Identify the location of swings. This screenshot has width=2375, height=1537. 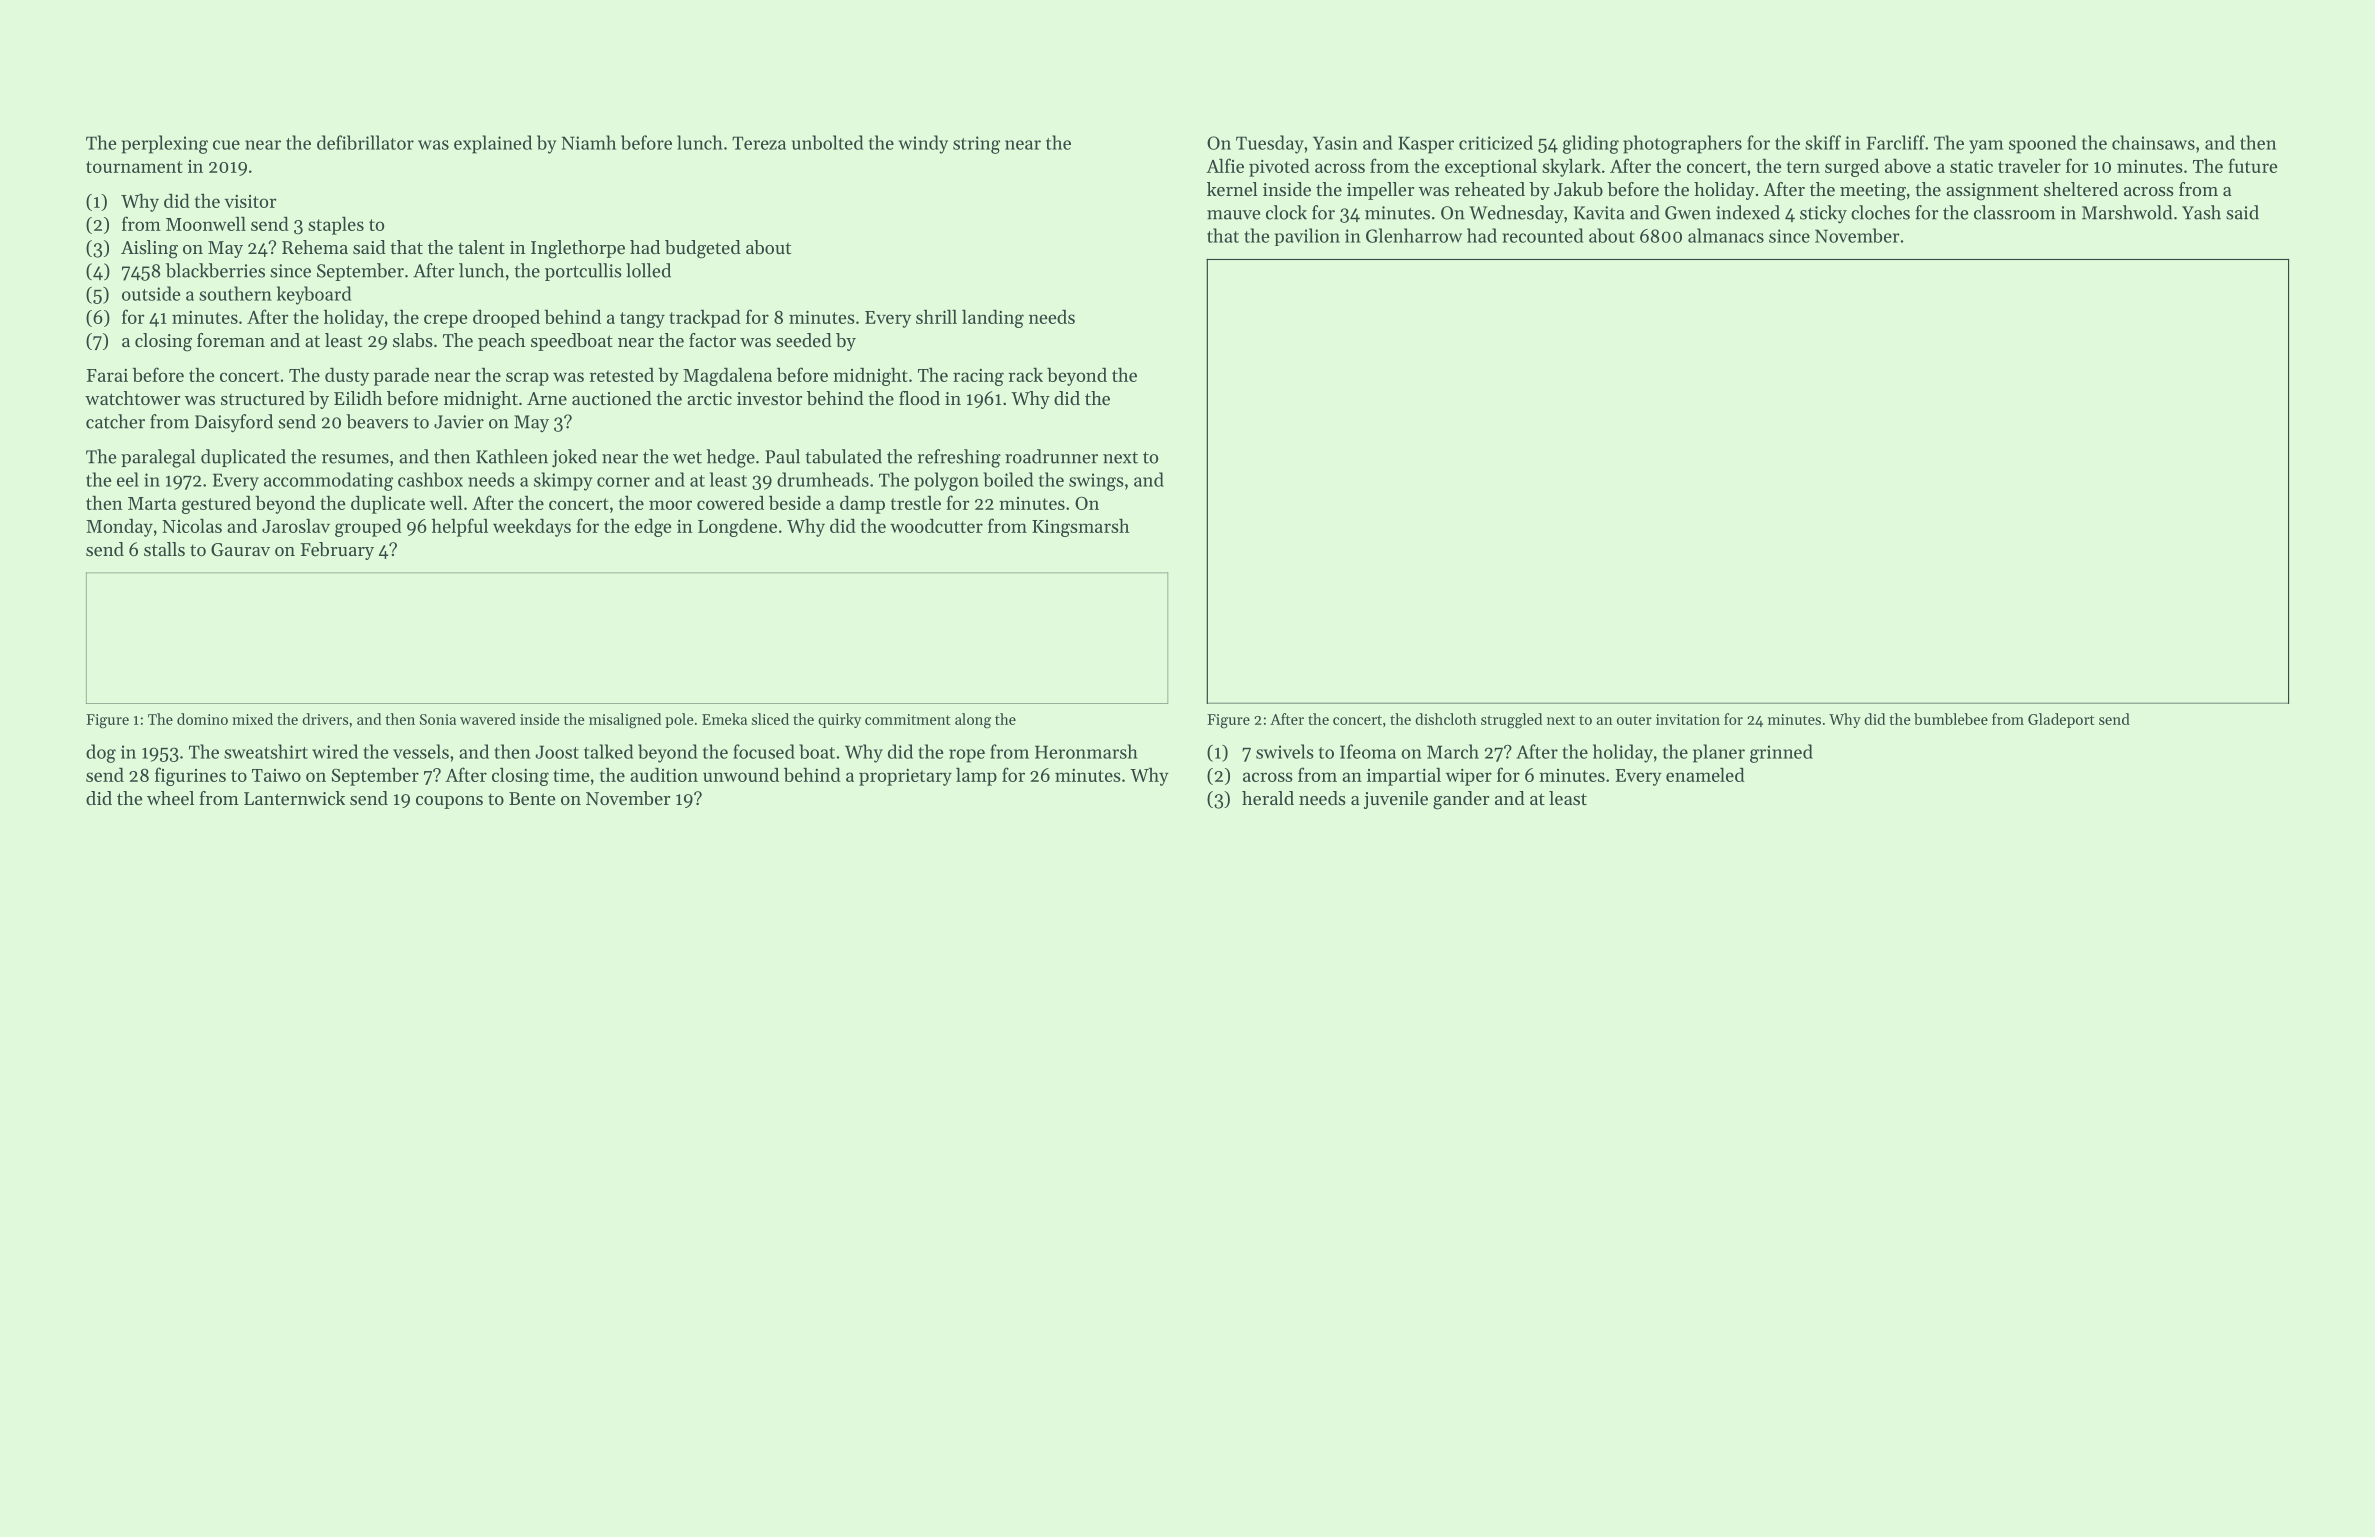
(1096, 482).
